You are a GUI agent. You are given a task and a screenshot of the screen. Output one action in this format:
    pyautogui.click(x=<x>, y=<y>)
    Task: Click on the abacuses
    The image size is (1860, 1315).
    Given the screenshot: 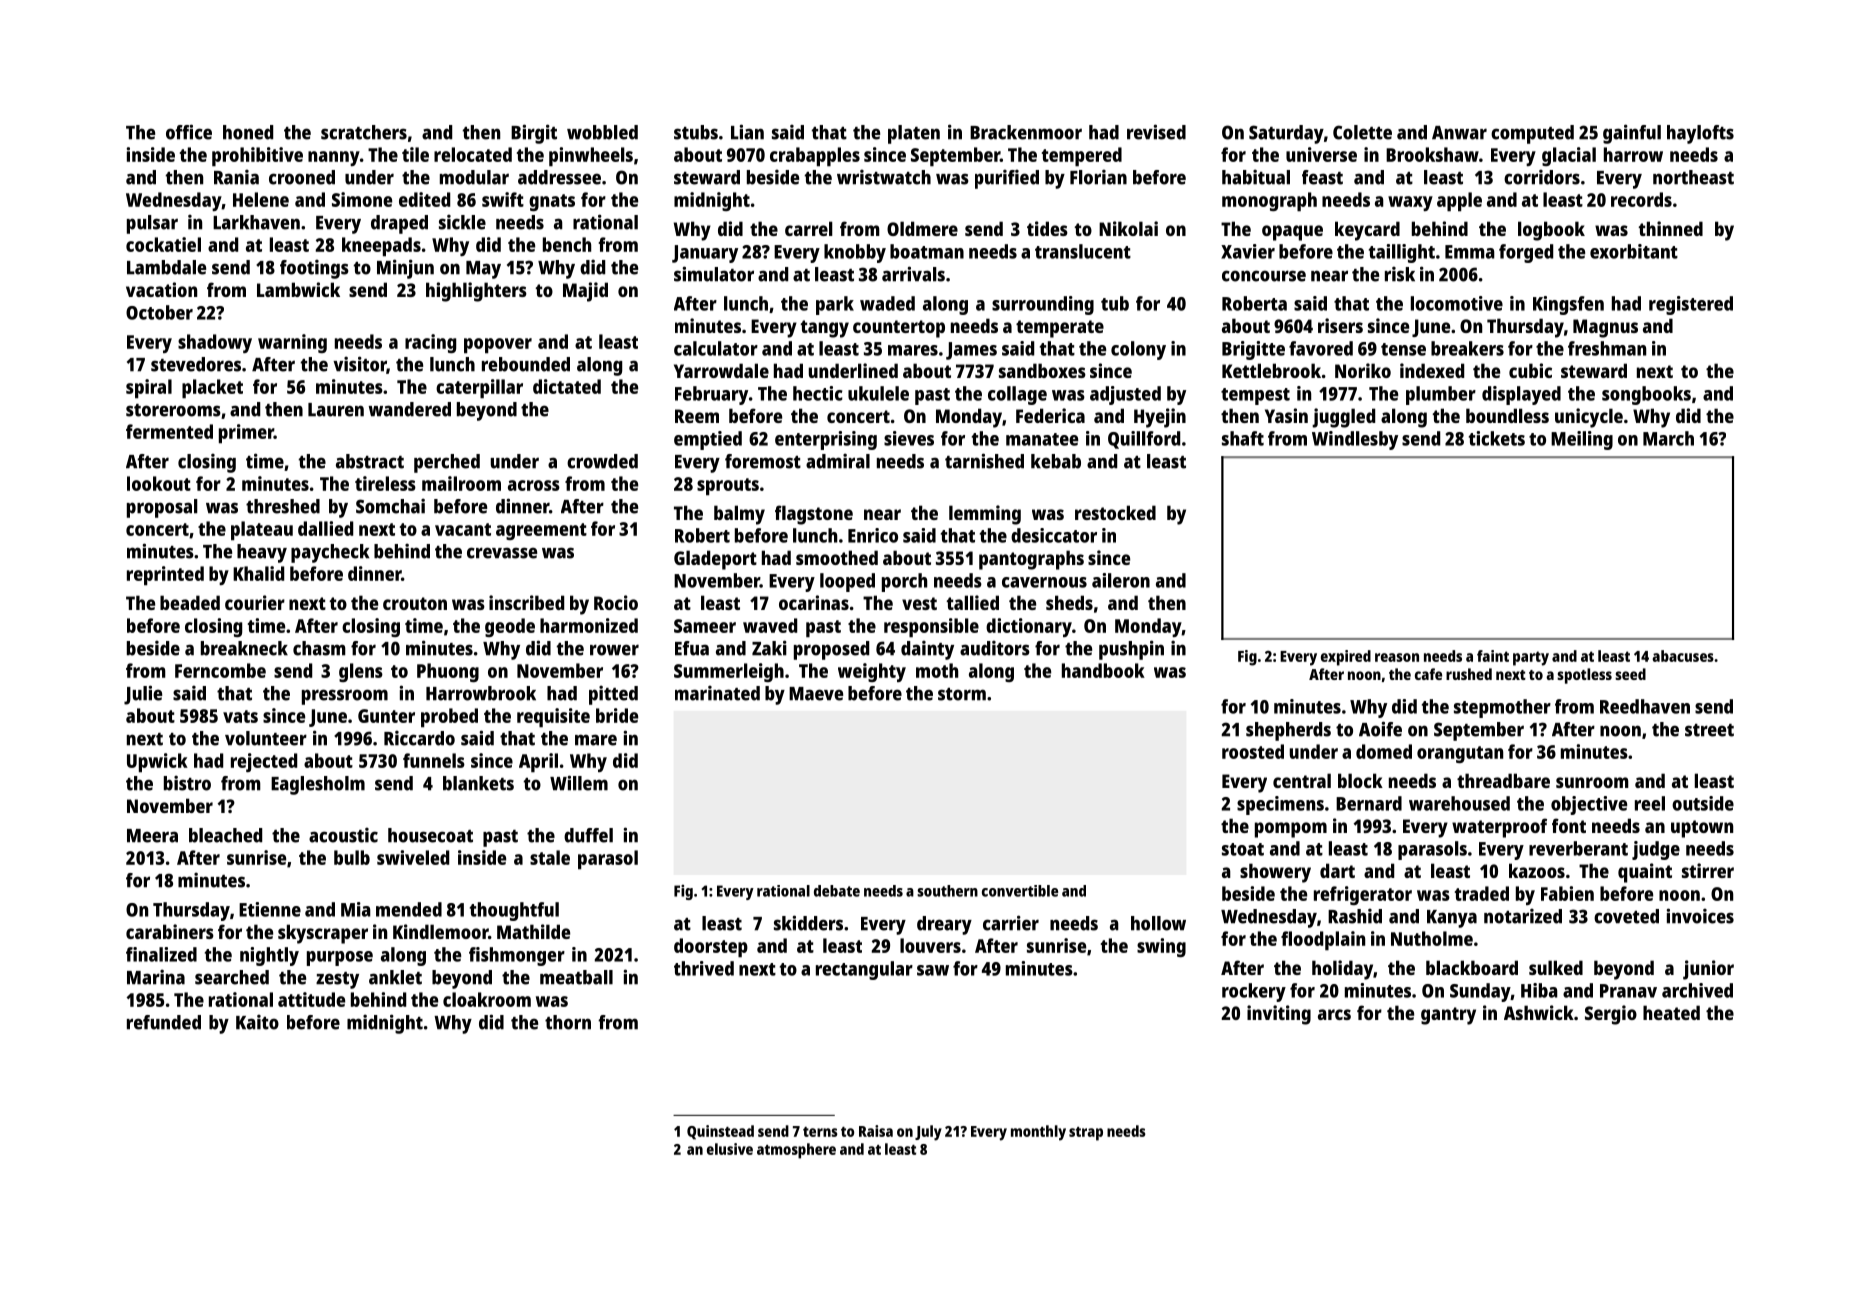 What is the action you would take?
    pyautogui.click(x=1683, y=656)
